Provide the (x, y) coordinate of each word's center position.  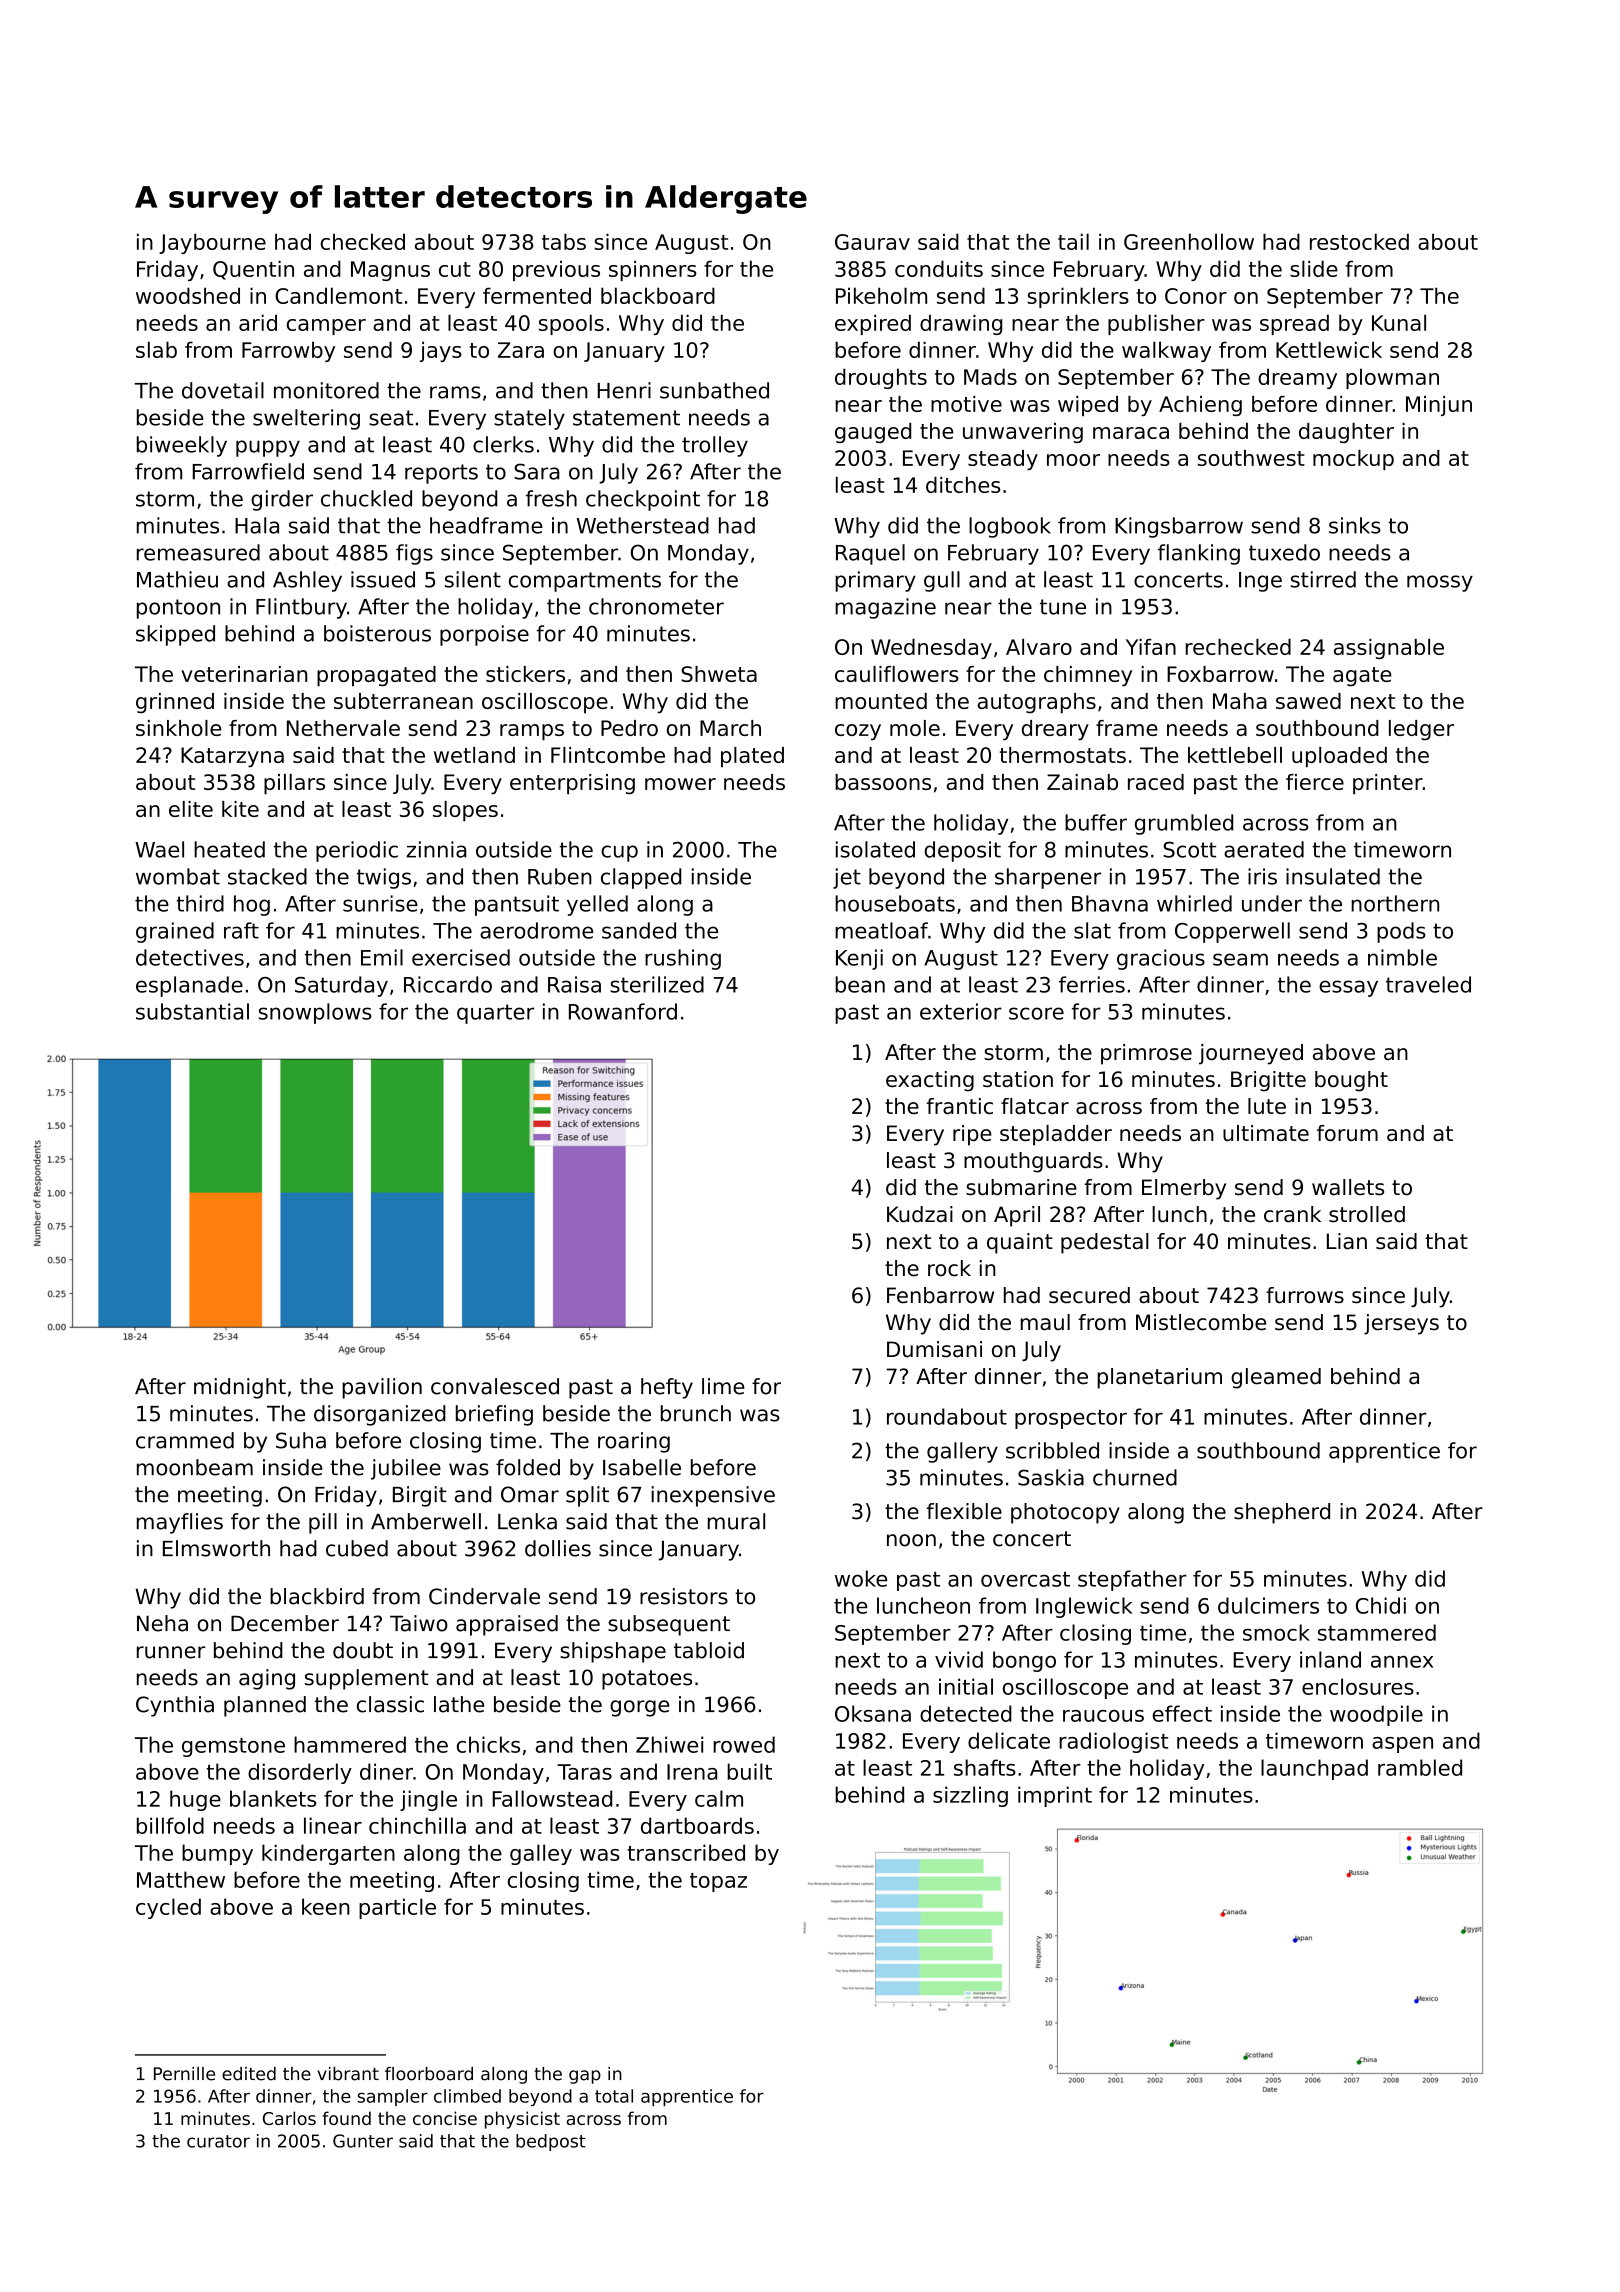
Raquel (870, 554)
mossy (1440, 583)
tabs (564, 241)
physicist (522, 2120)
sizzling (970, 1796)
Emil (382, 957)
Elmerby (1184, 1189)
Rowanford (623, 1011)
